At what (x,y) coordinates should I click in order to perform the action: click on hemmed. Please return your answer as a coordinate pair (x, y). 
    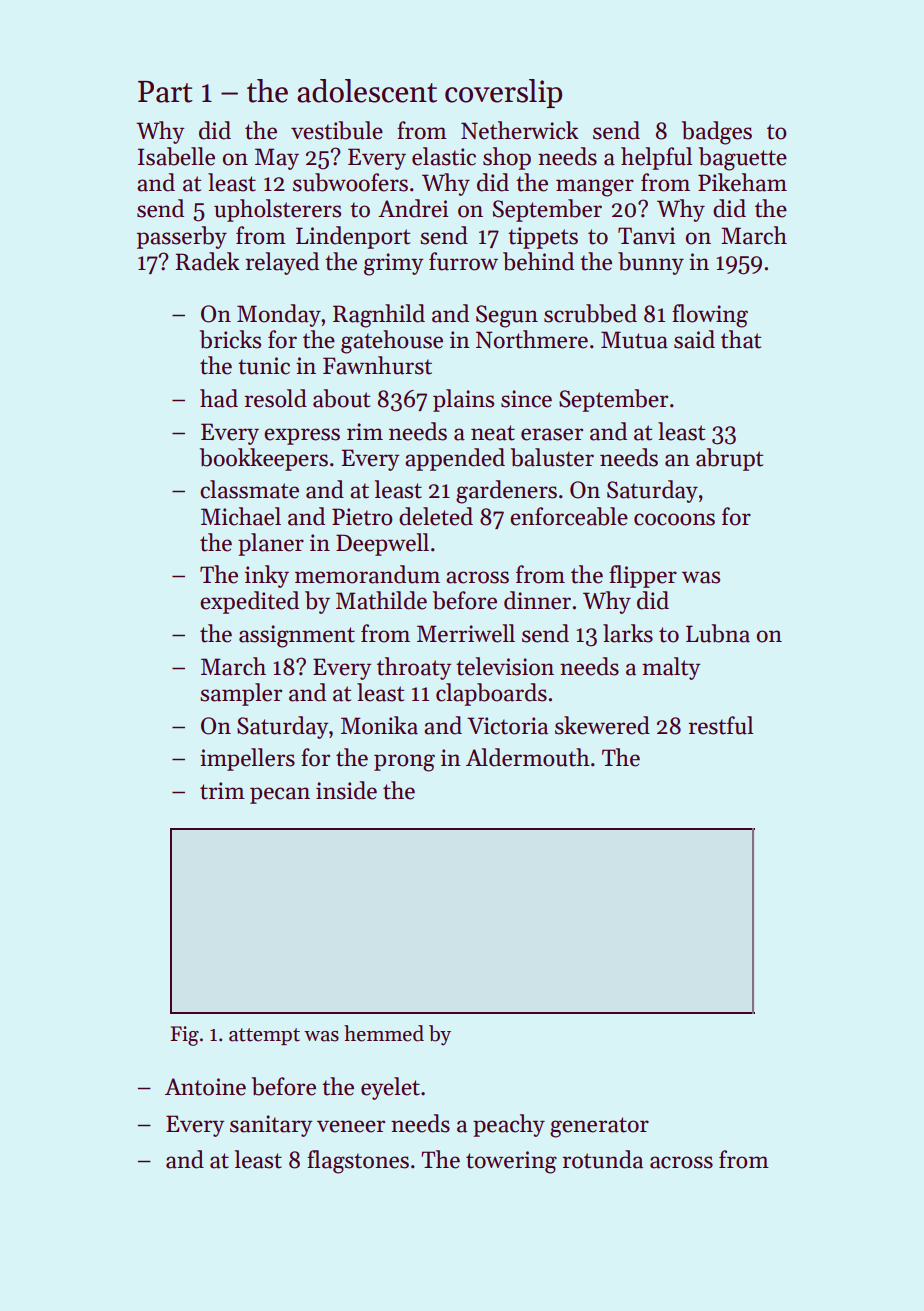
    Looking at the image, I should click on (384, 1033).
